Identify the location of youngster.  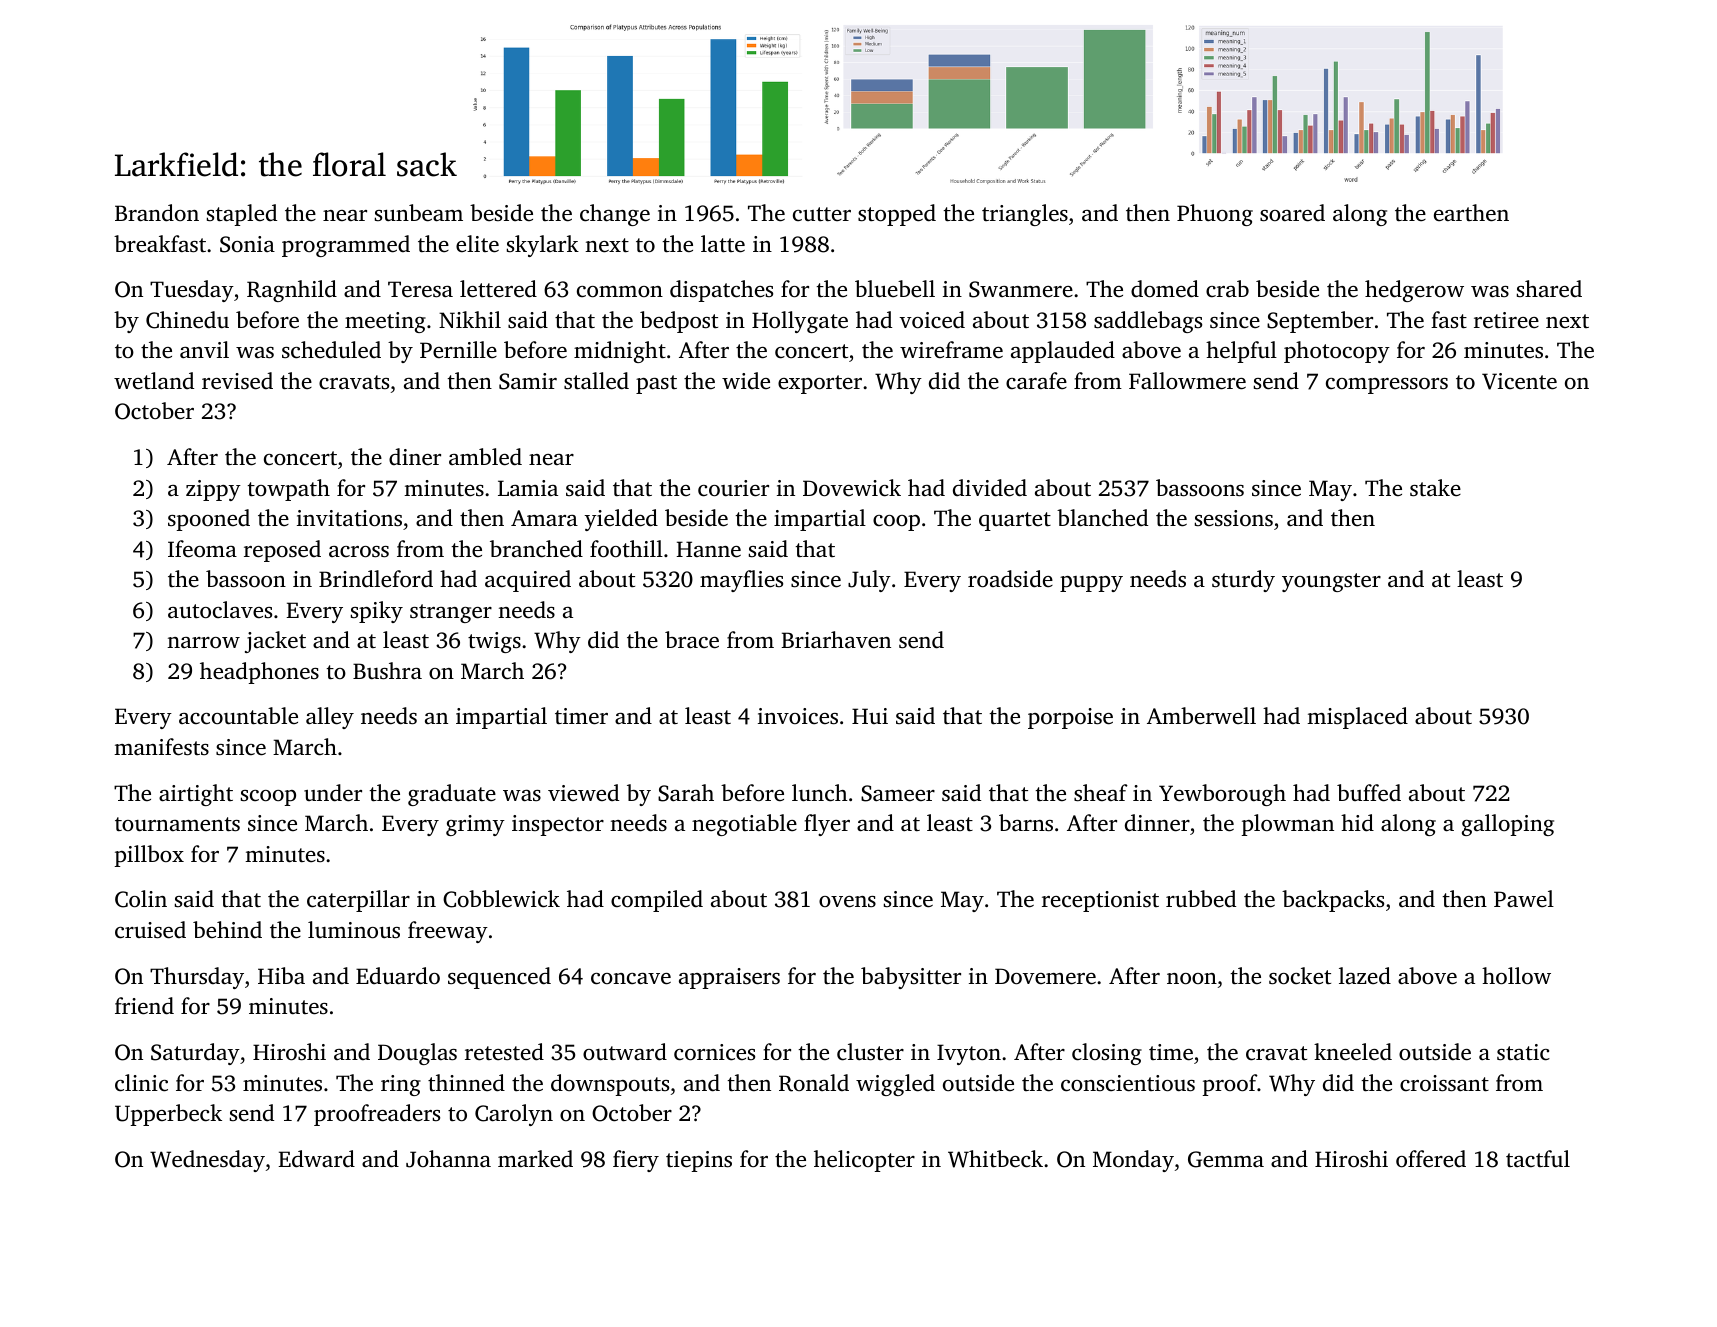
(1331, 582).
